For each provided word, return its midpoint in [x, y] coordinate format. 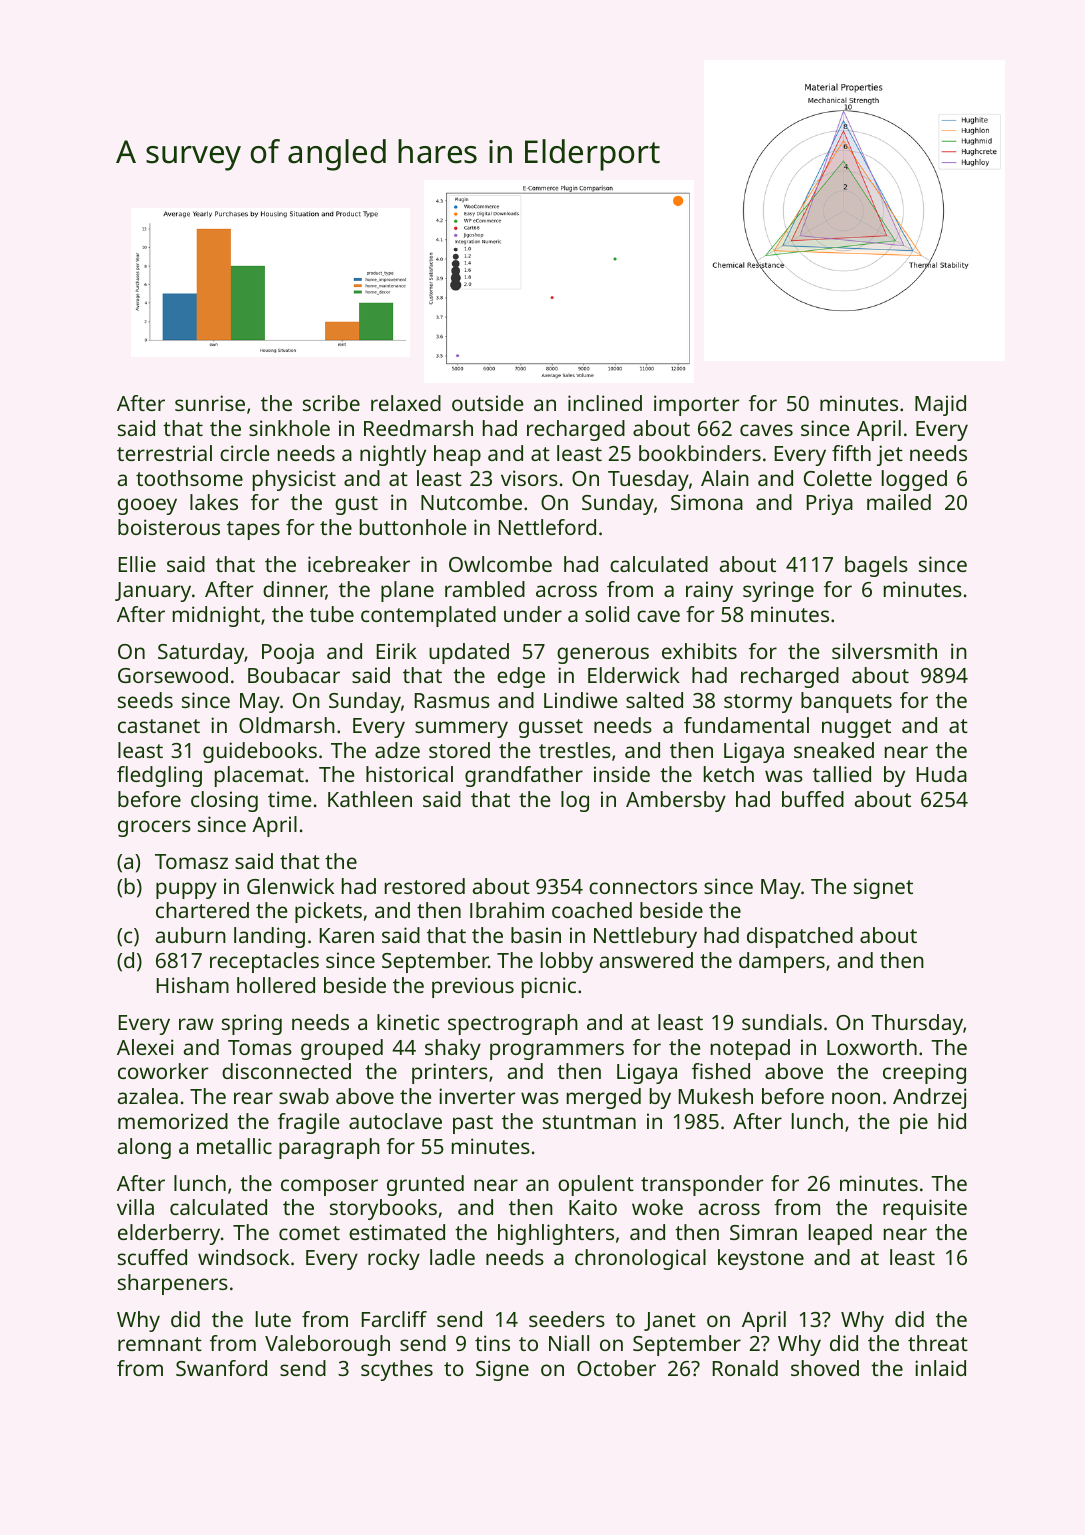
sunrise [210, 403]
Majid [940, 405]
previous [473, 987]
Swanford [221, 1368]
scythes [397, 1370]
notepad [750, 1049]
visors [529, 478]
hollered [276, 985]
